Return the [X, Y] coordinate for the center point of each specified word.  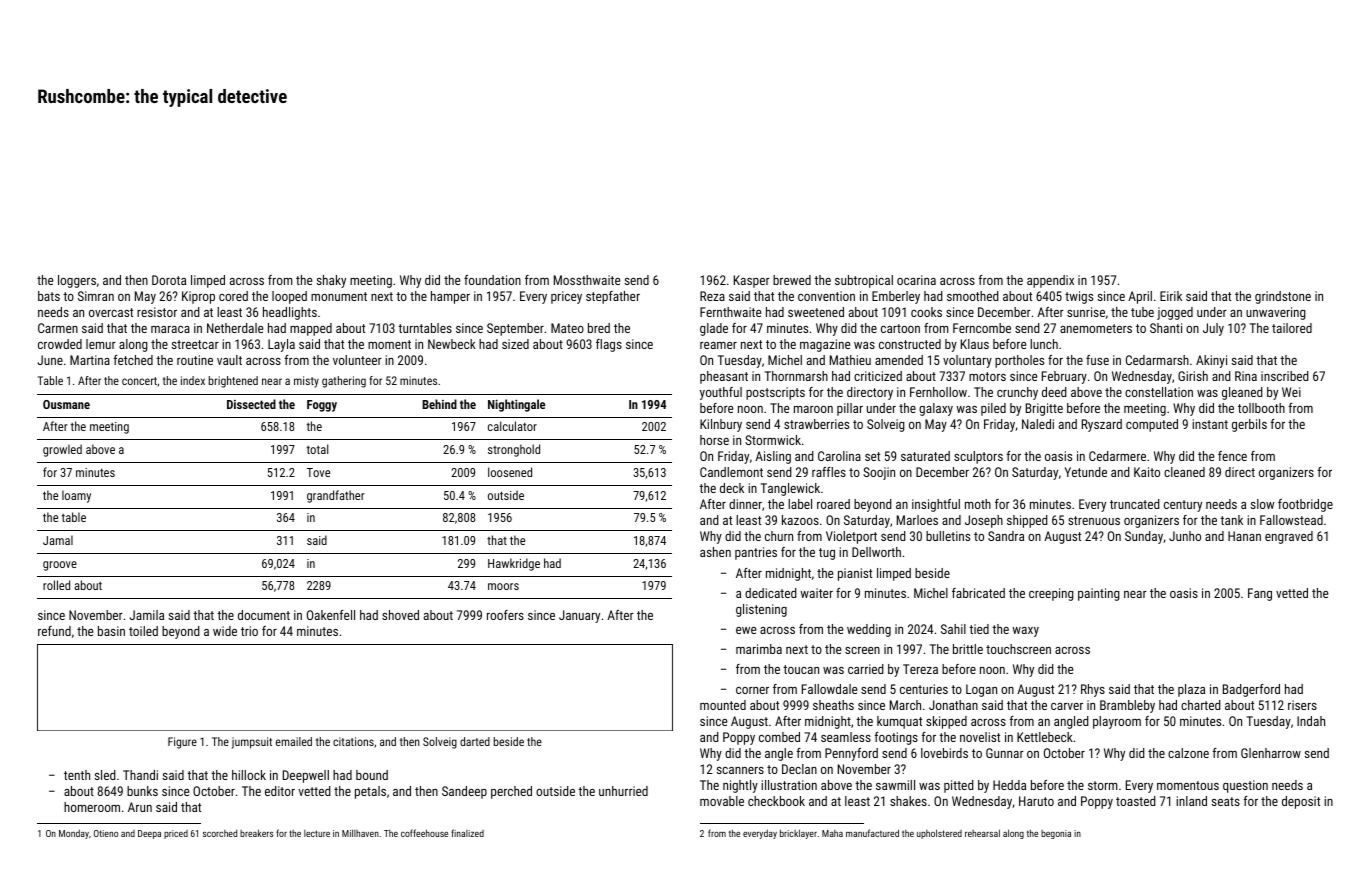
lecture [317, 833]
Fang [1260, 594]
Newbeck [452, 344]
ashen [715, 552]
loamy [76, 496]
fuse [1097, 360]
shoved [400, 615]
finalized [467, 833]
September [515, 329]
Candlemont [731, 472]
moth [978, 504]
